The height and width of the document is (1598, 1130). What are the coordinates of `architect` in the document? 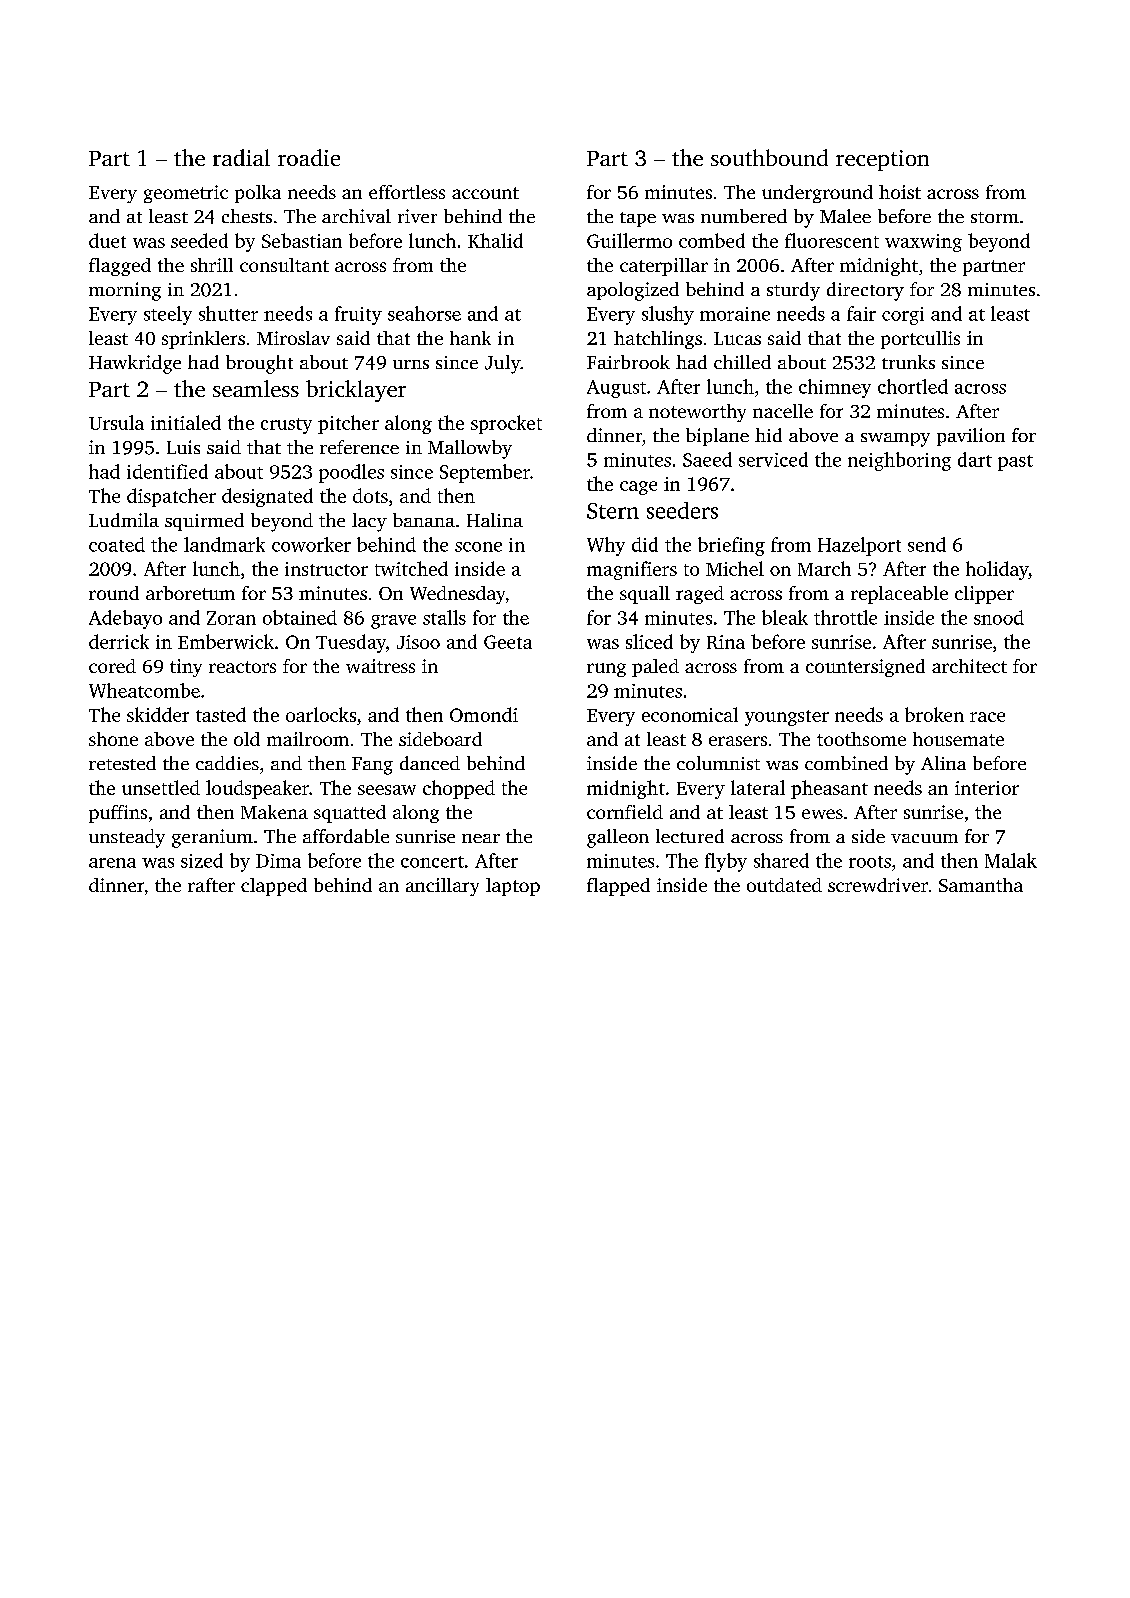 It's located at (969, 666).
